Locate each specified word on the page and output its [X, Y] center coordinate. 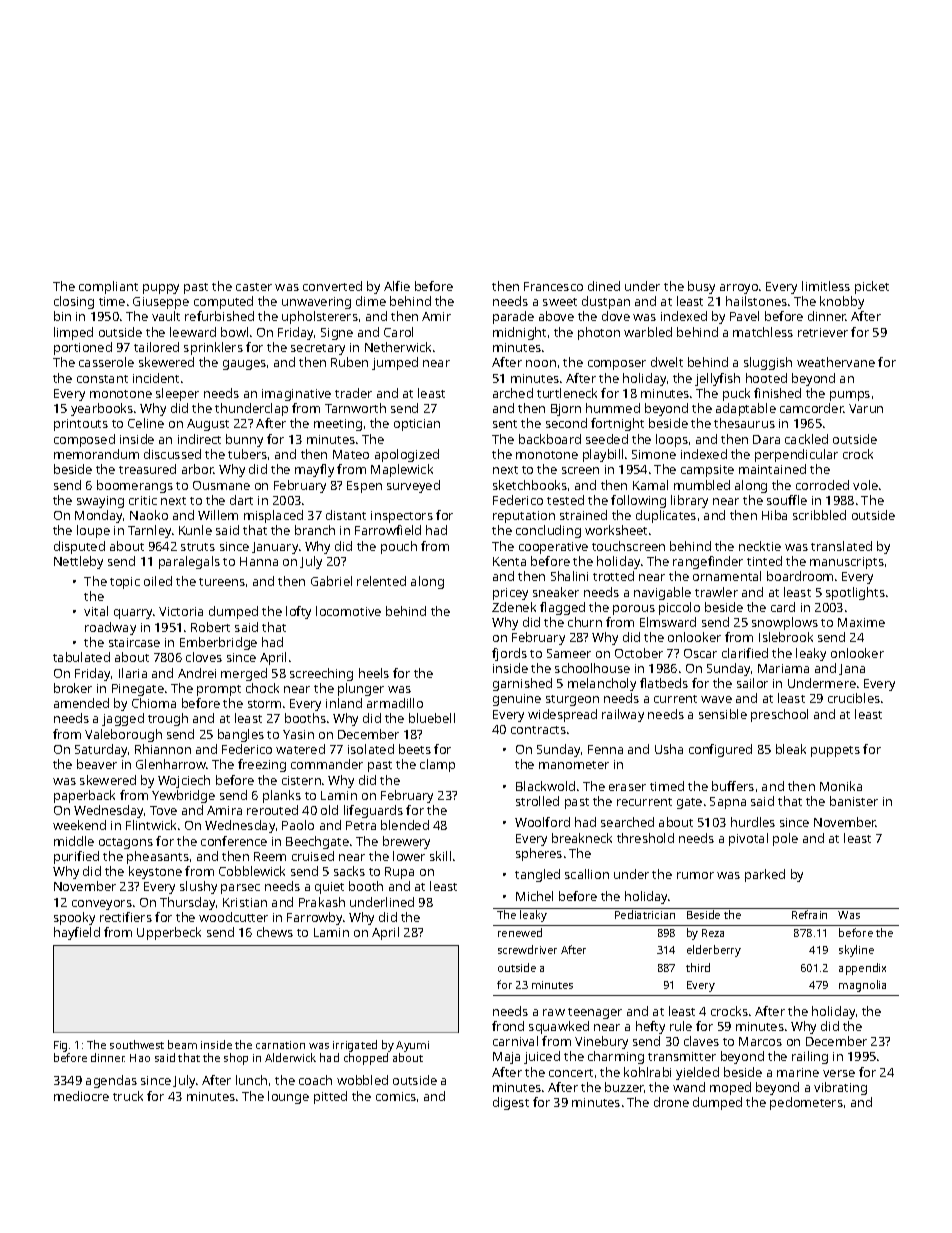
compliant [108, 287]
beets [415, 749]
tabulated [81, 657]
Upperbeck [169, 933]
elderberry [714, 951]
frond [508, 1026]
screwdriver [527, 949]
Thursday [187, 903]
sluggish [768, 363]
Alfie [397, 286]
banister [854, 801]
